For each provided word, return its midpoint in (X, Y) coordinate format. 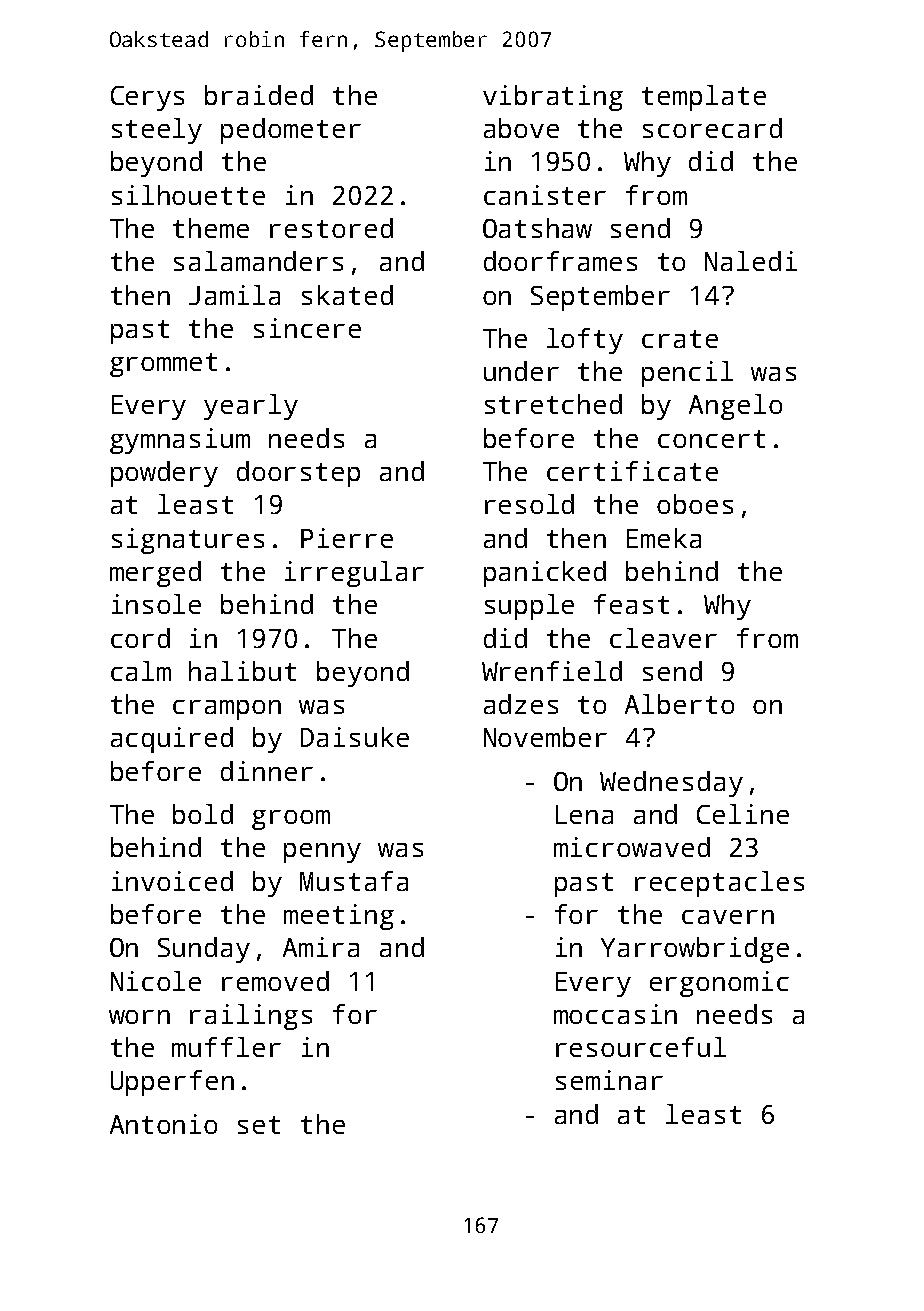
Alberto (679, 704)
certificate (632, 471)
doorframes (560, 261)
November (545, 737)
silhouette (188, 195)
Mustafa (354, 881)
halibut (242, 671)
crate (680, 339)
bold (203, 814)
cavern (728, 917)
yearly (251, 407)
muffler (226, 1047)
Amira (321, 947)
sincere (307, 328)
